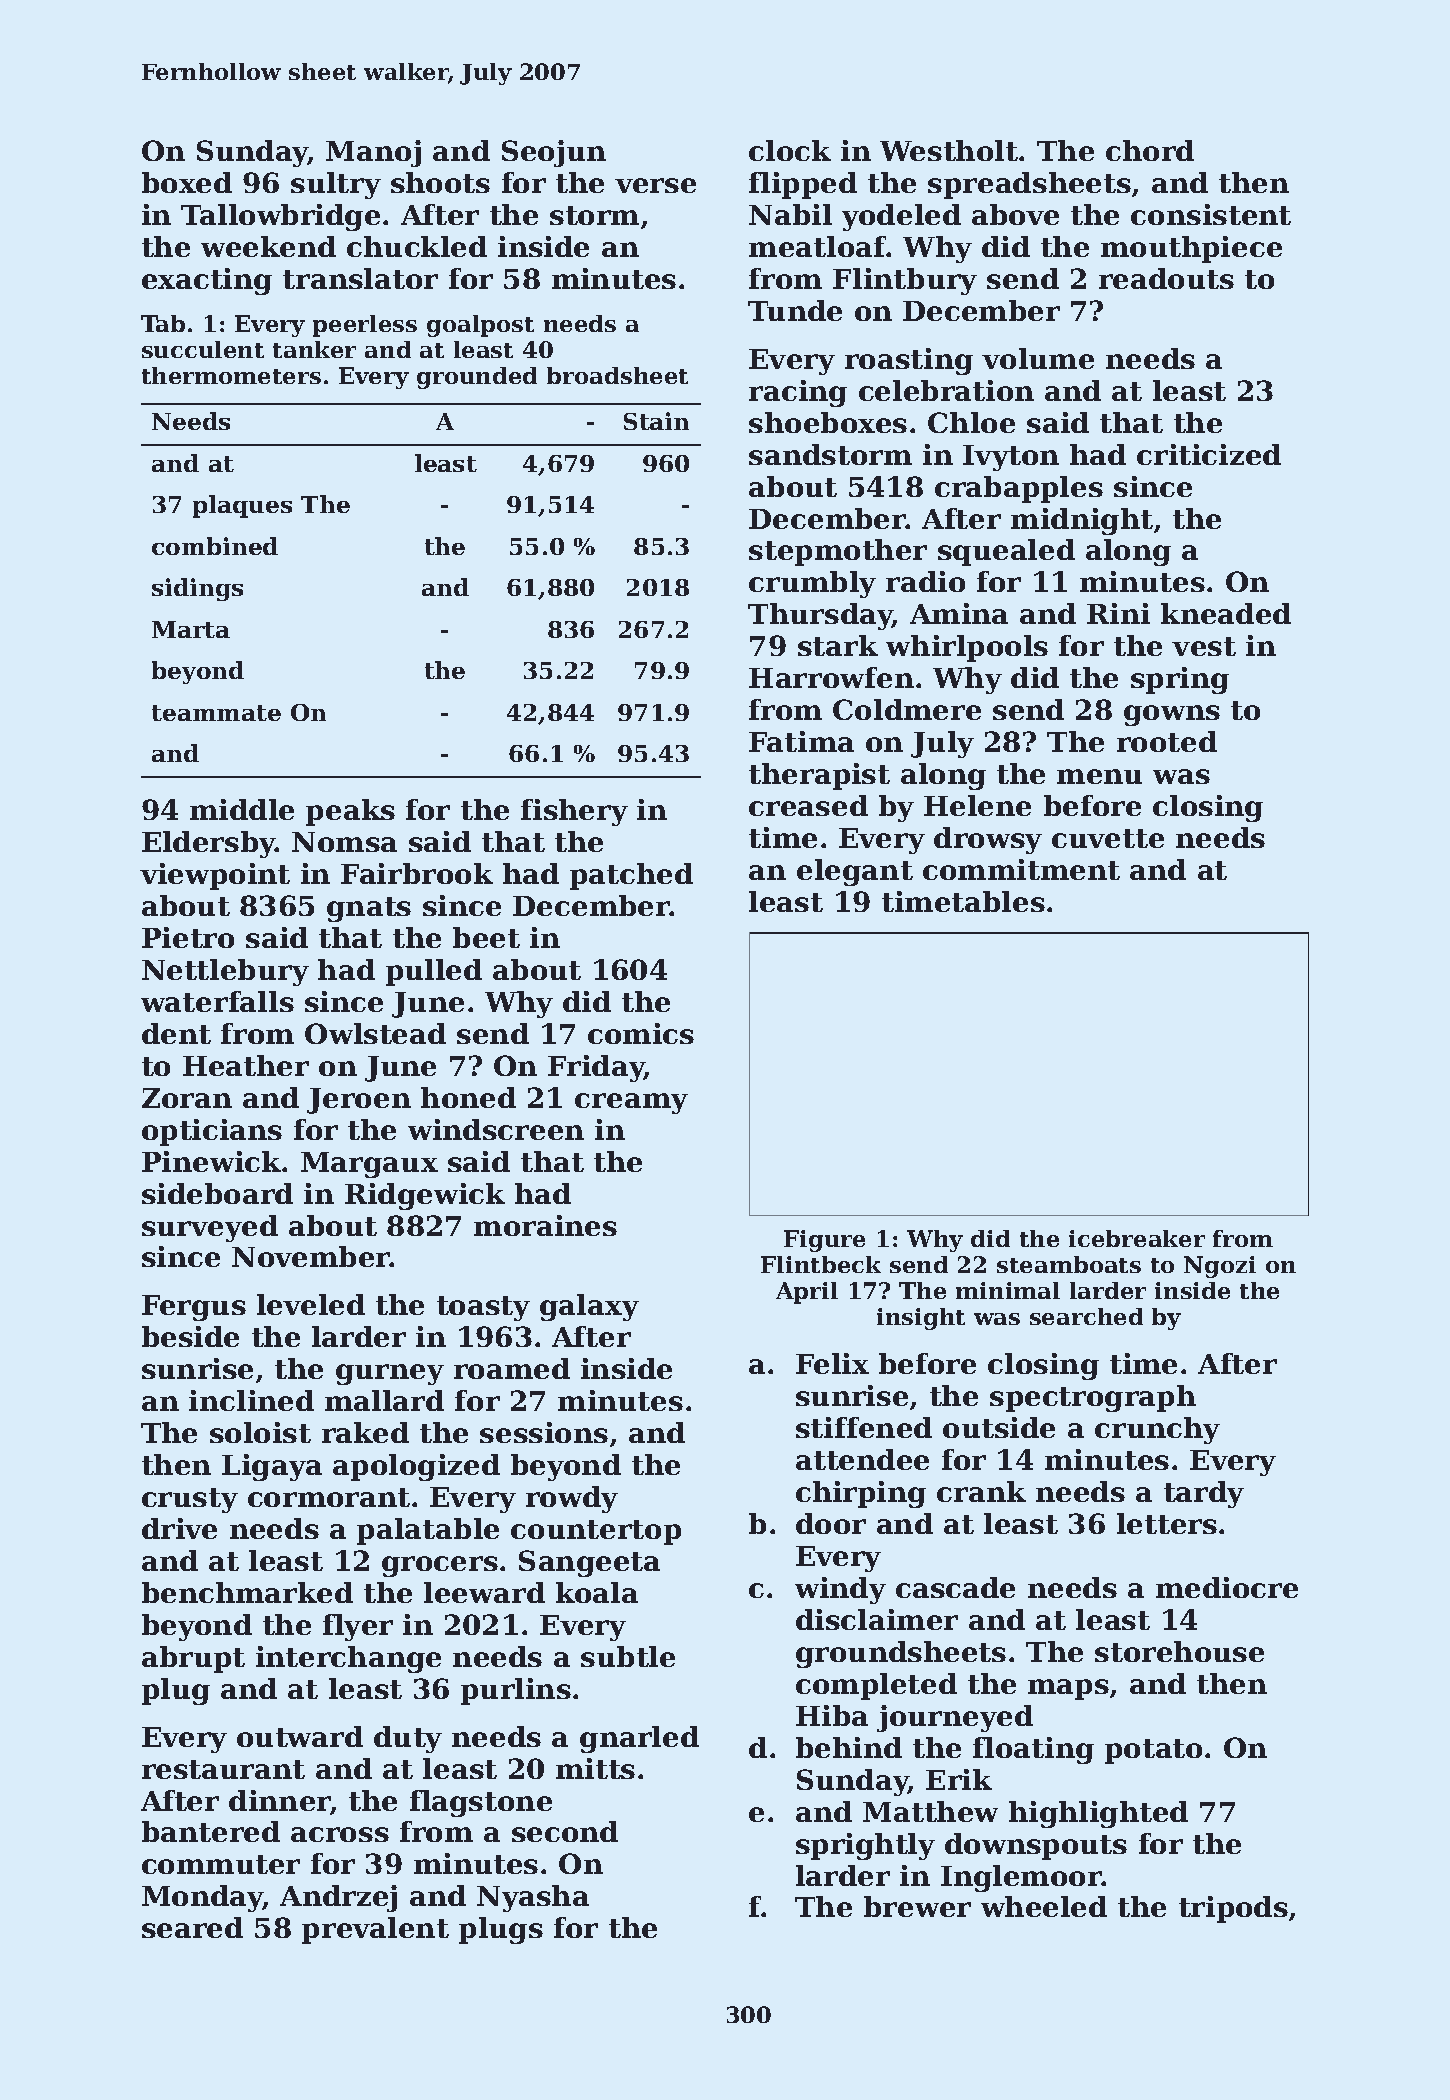 This document has height=2100, width=1450. I want to click on readouts, so click(1166, 278).
